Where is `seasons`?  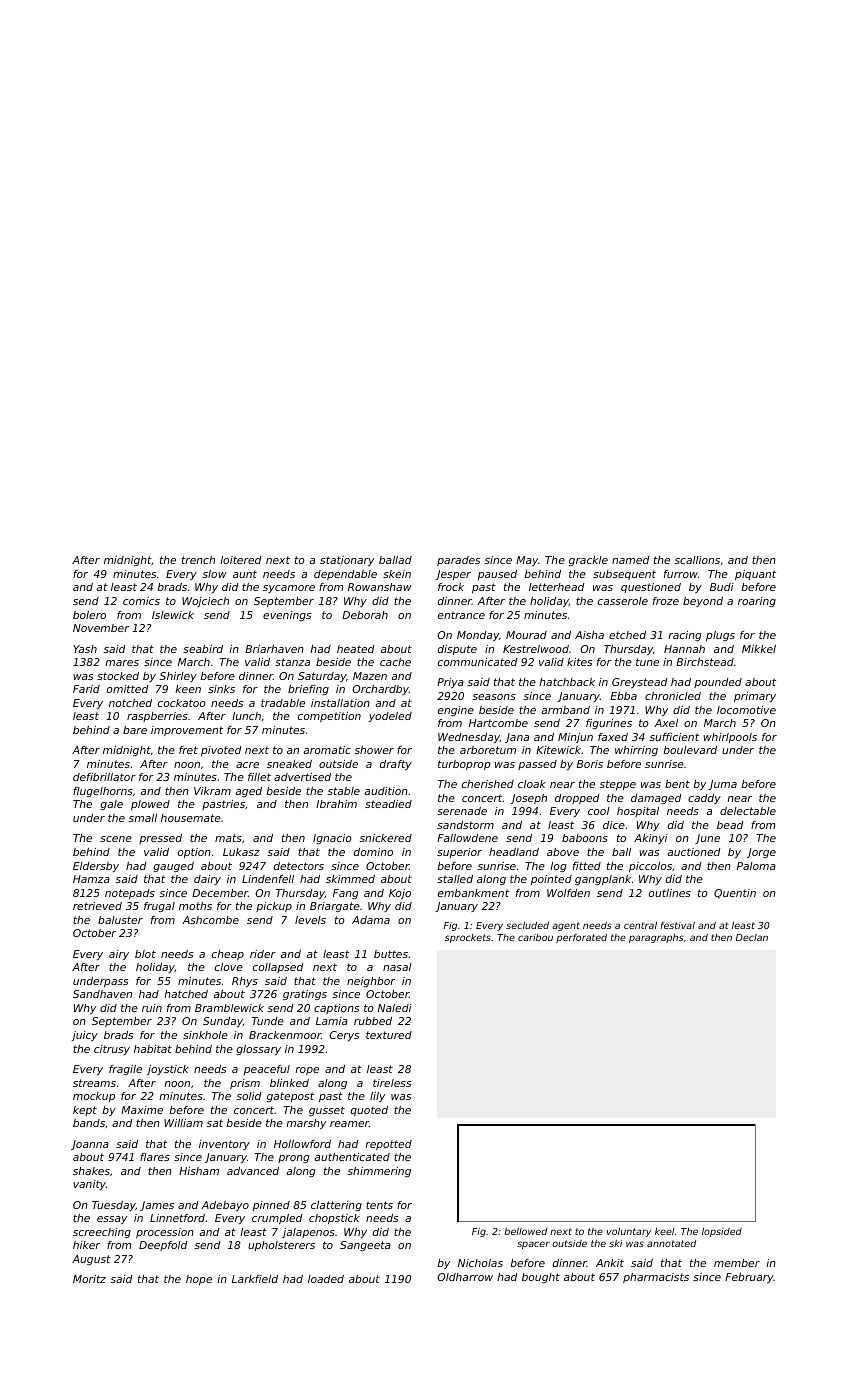 seasons is located at coordinates (494, 697).
